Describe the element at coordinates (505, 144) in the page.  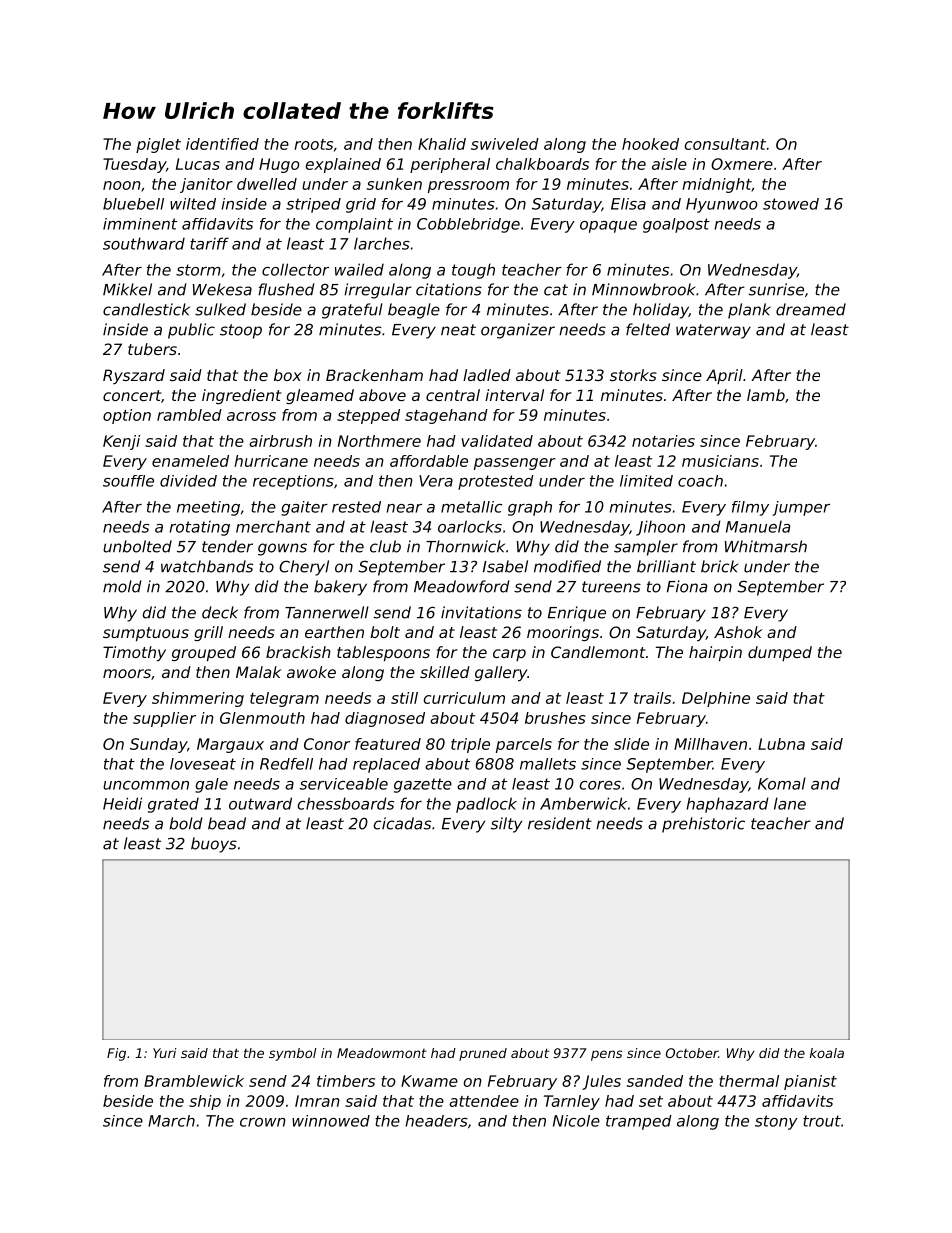
I see `swiveled` at that location.
